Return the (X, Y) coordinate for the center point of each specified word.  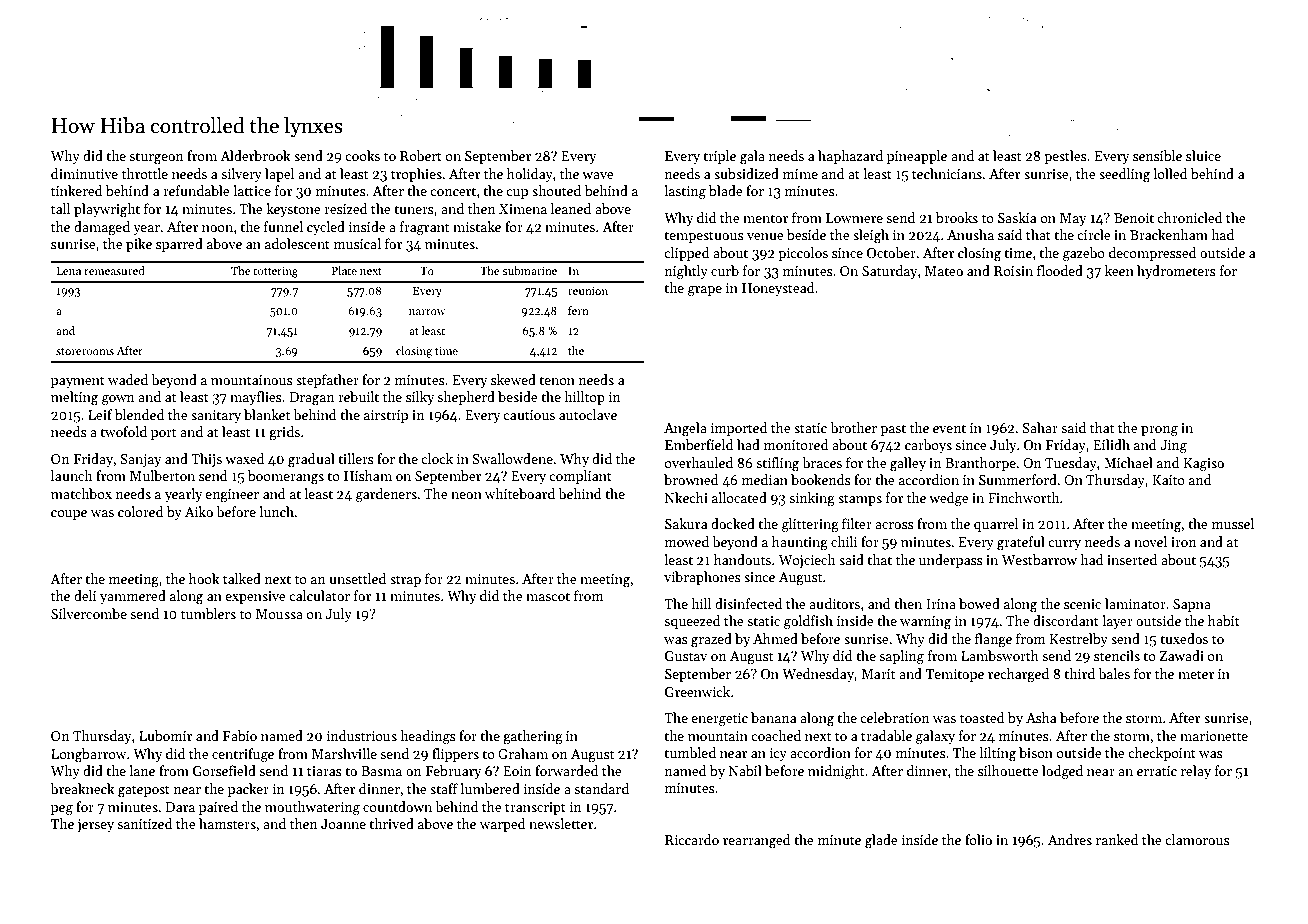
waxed (245, 458)
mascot (548, 596)
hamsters (227, 823)
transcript (535, 808)
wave (598, 175)
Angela (685, 429)
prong (1159, 431)
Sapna (1192, 605)
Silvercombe (89, 613)
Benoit (1134, 218)
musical (357, 243)
